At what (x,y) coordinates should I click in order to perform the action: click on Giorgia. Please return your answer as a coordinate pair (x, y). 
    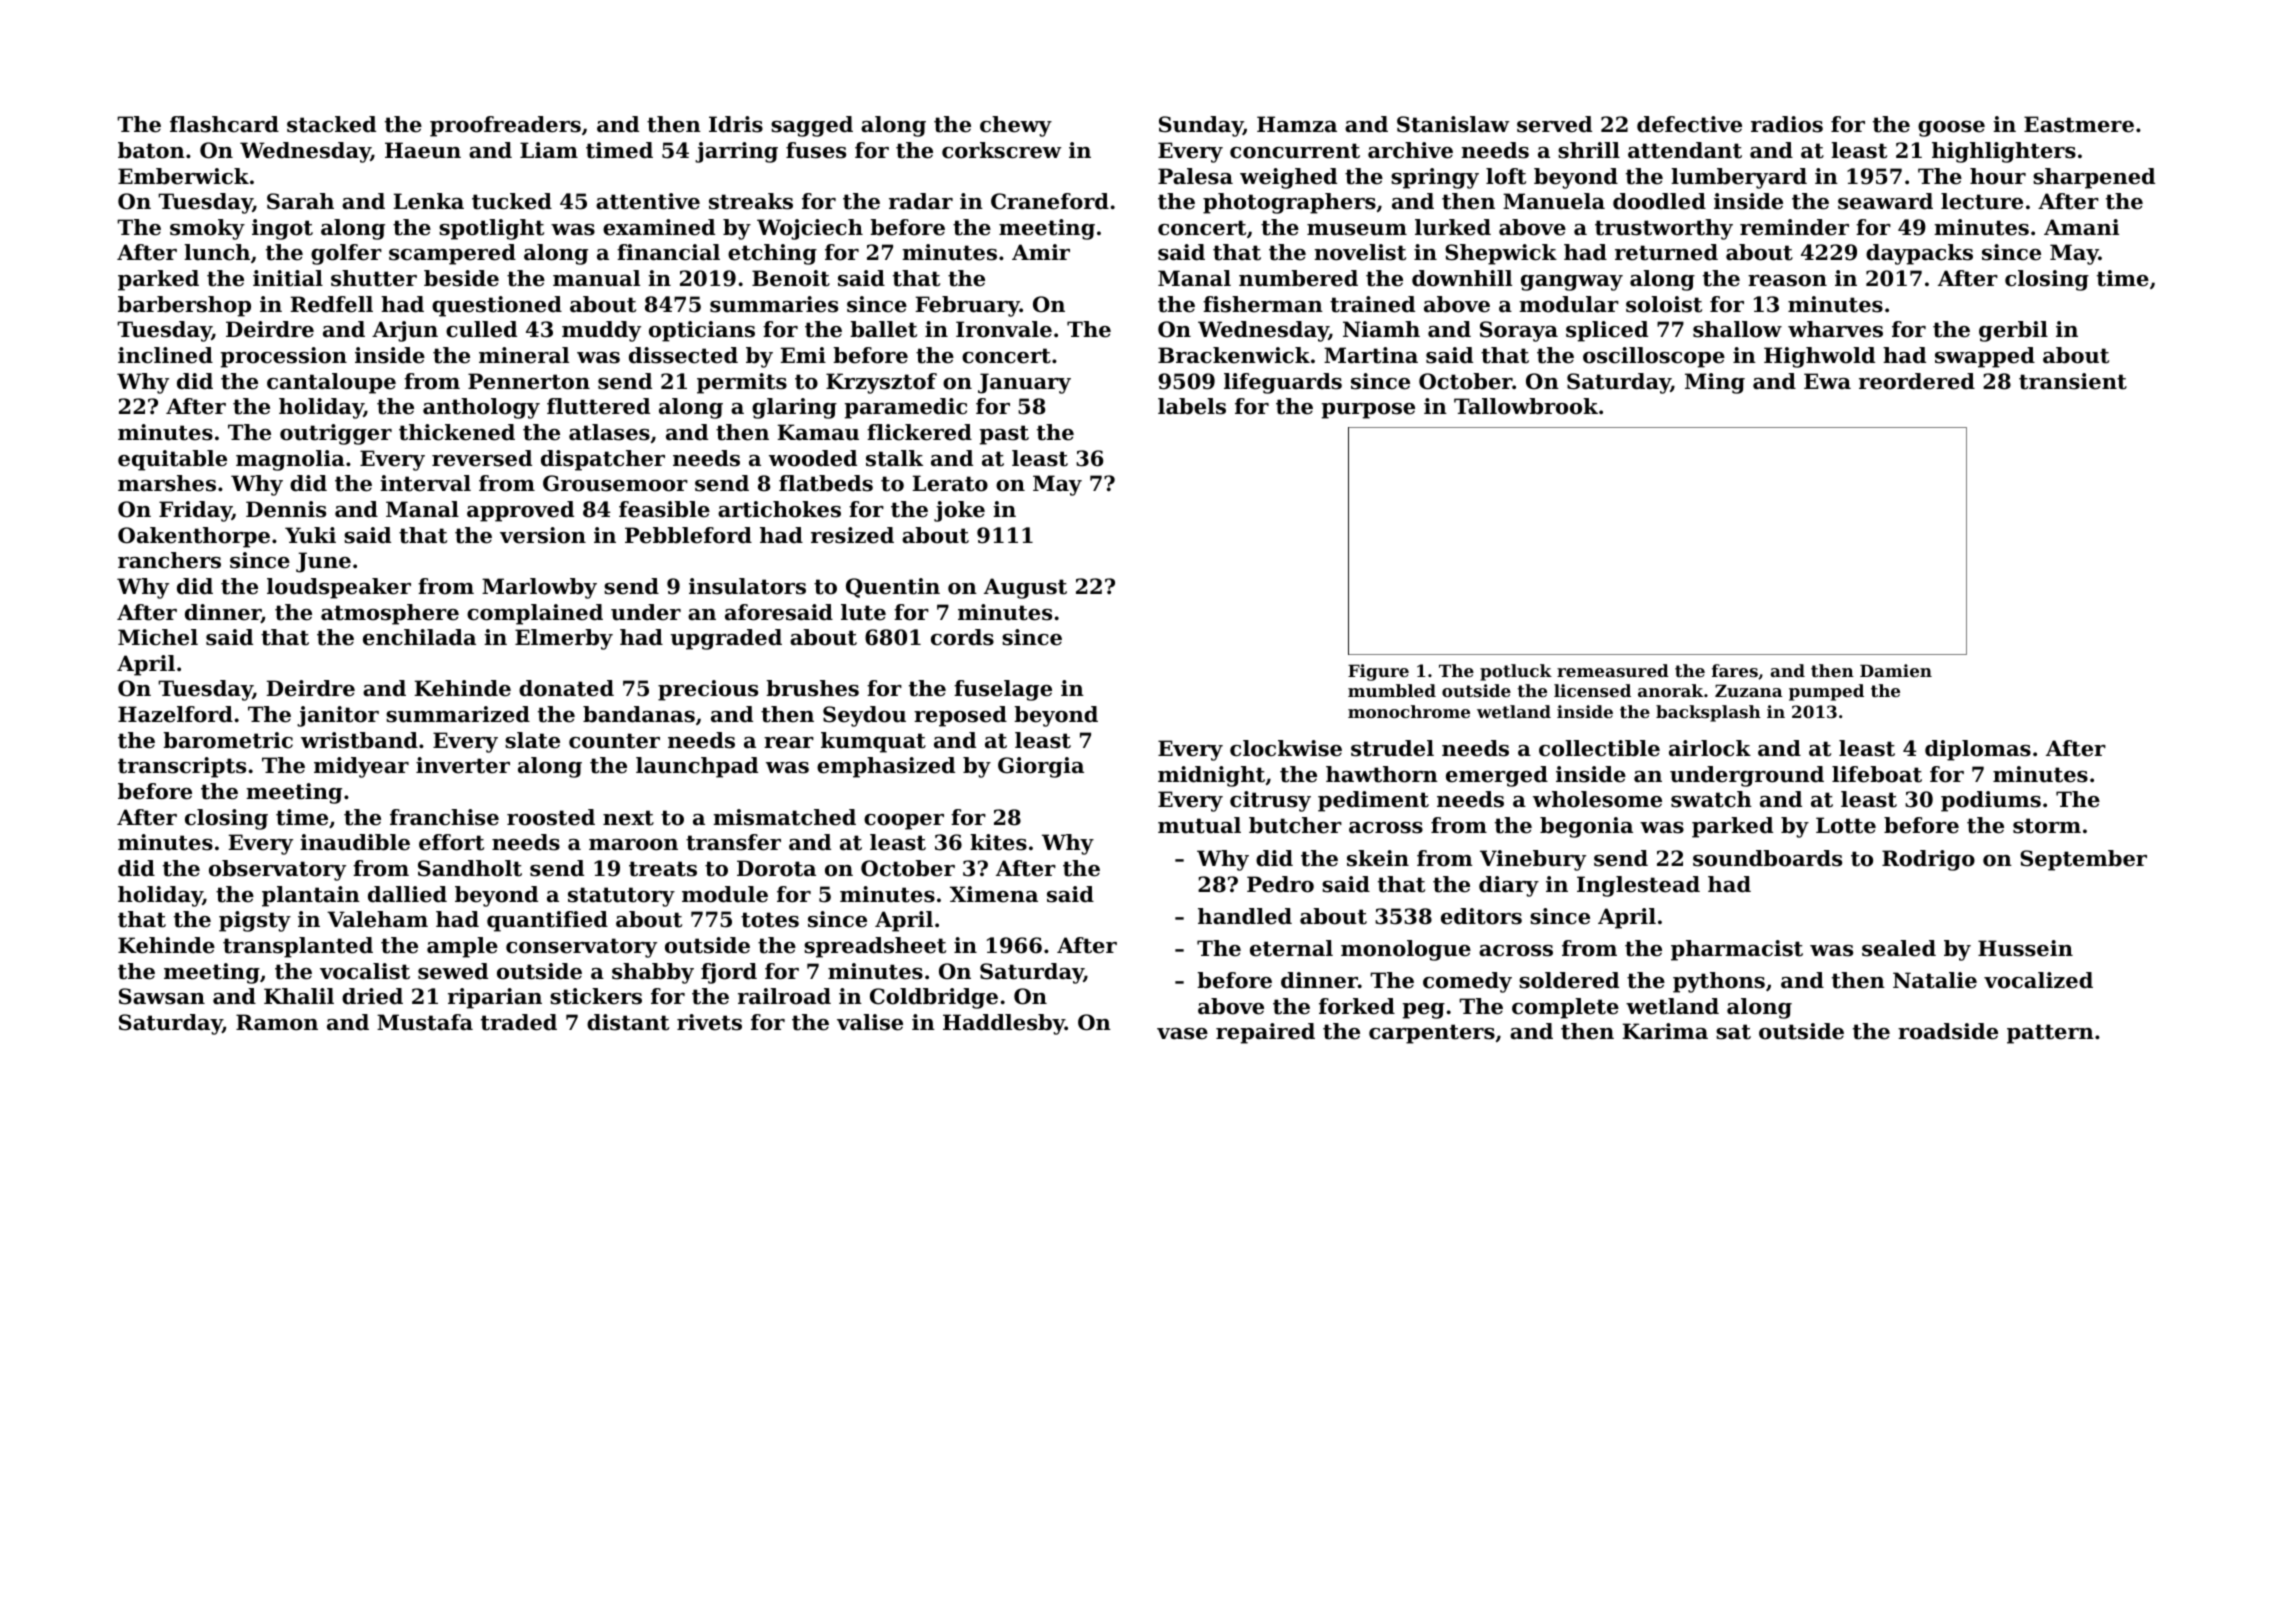
    Looking at the image, I should click on (1041, 767).
